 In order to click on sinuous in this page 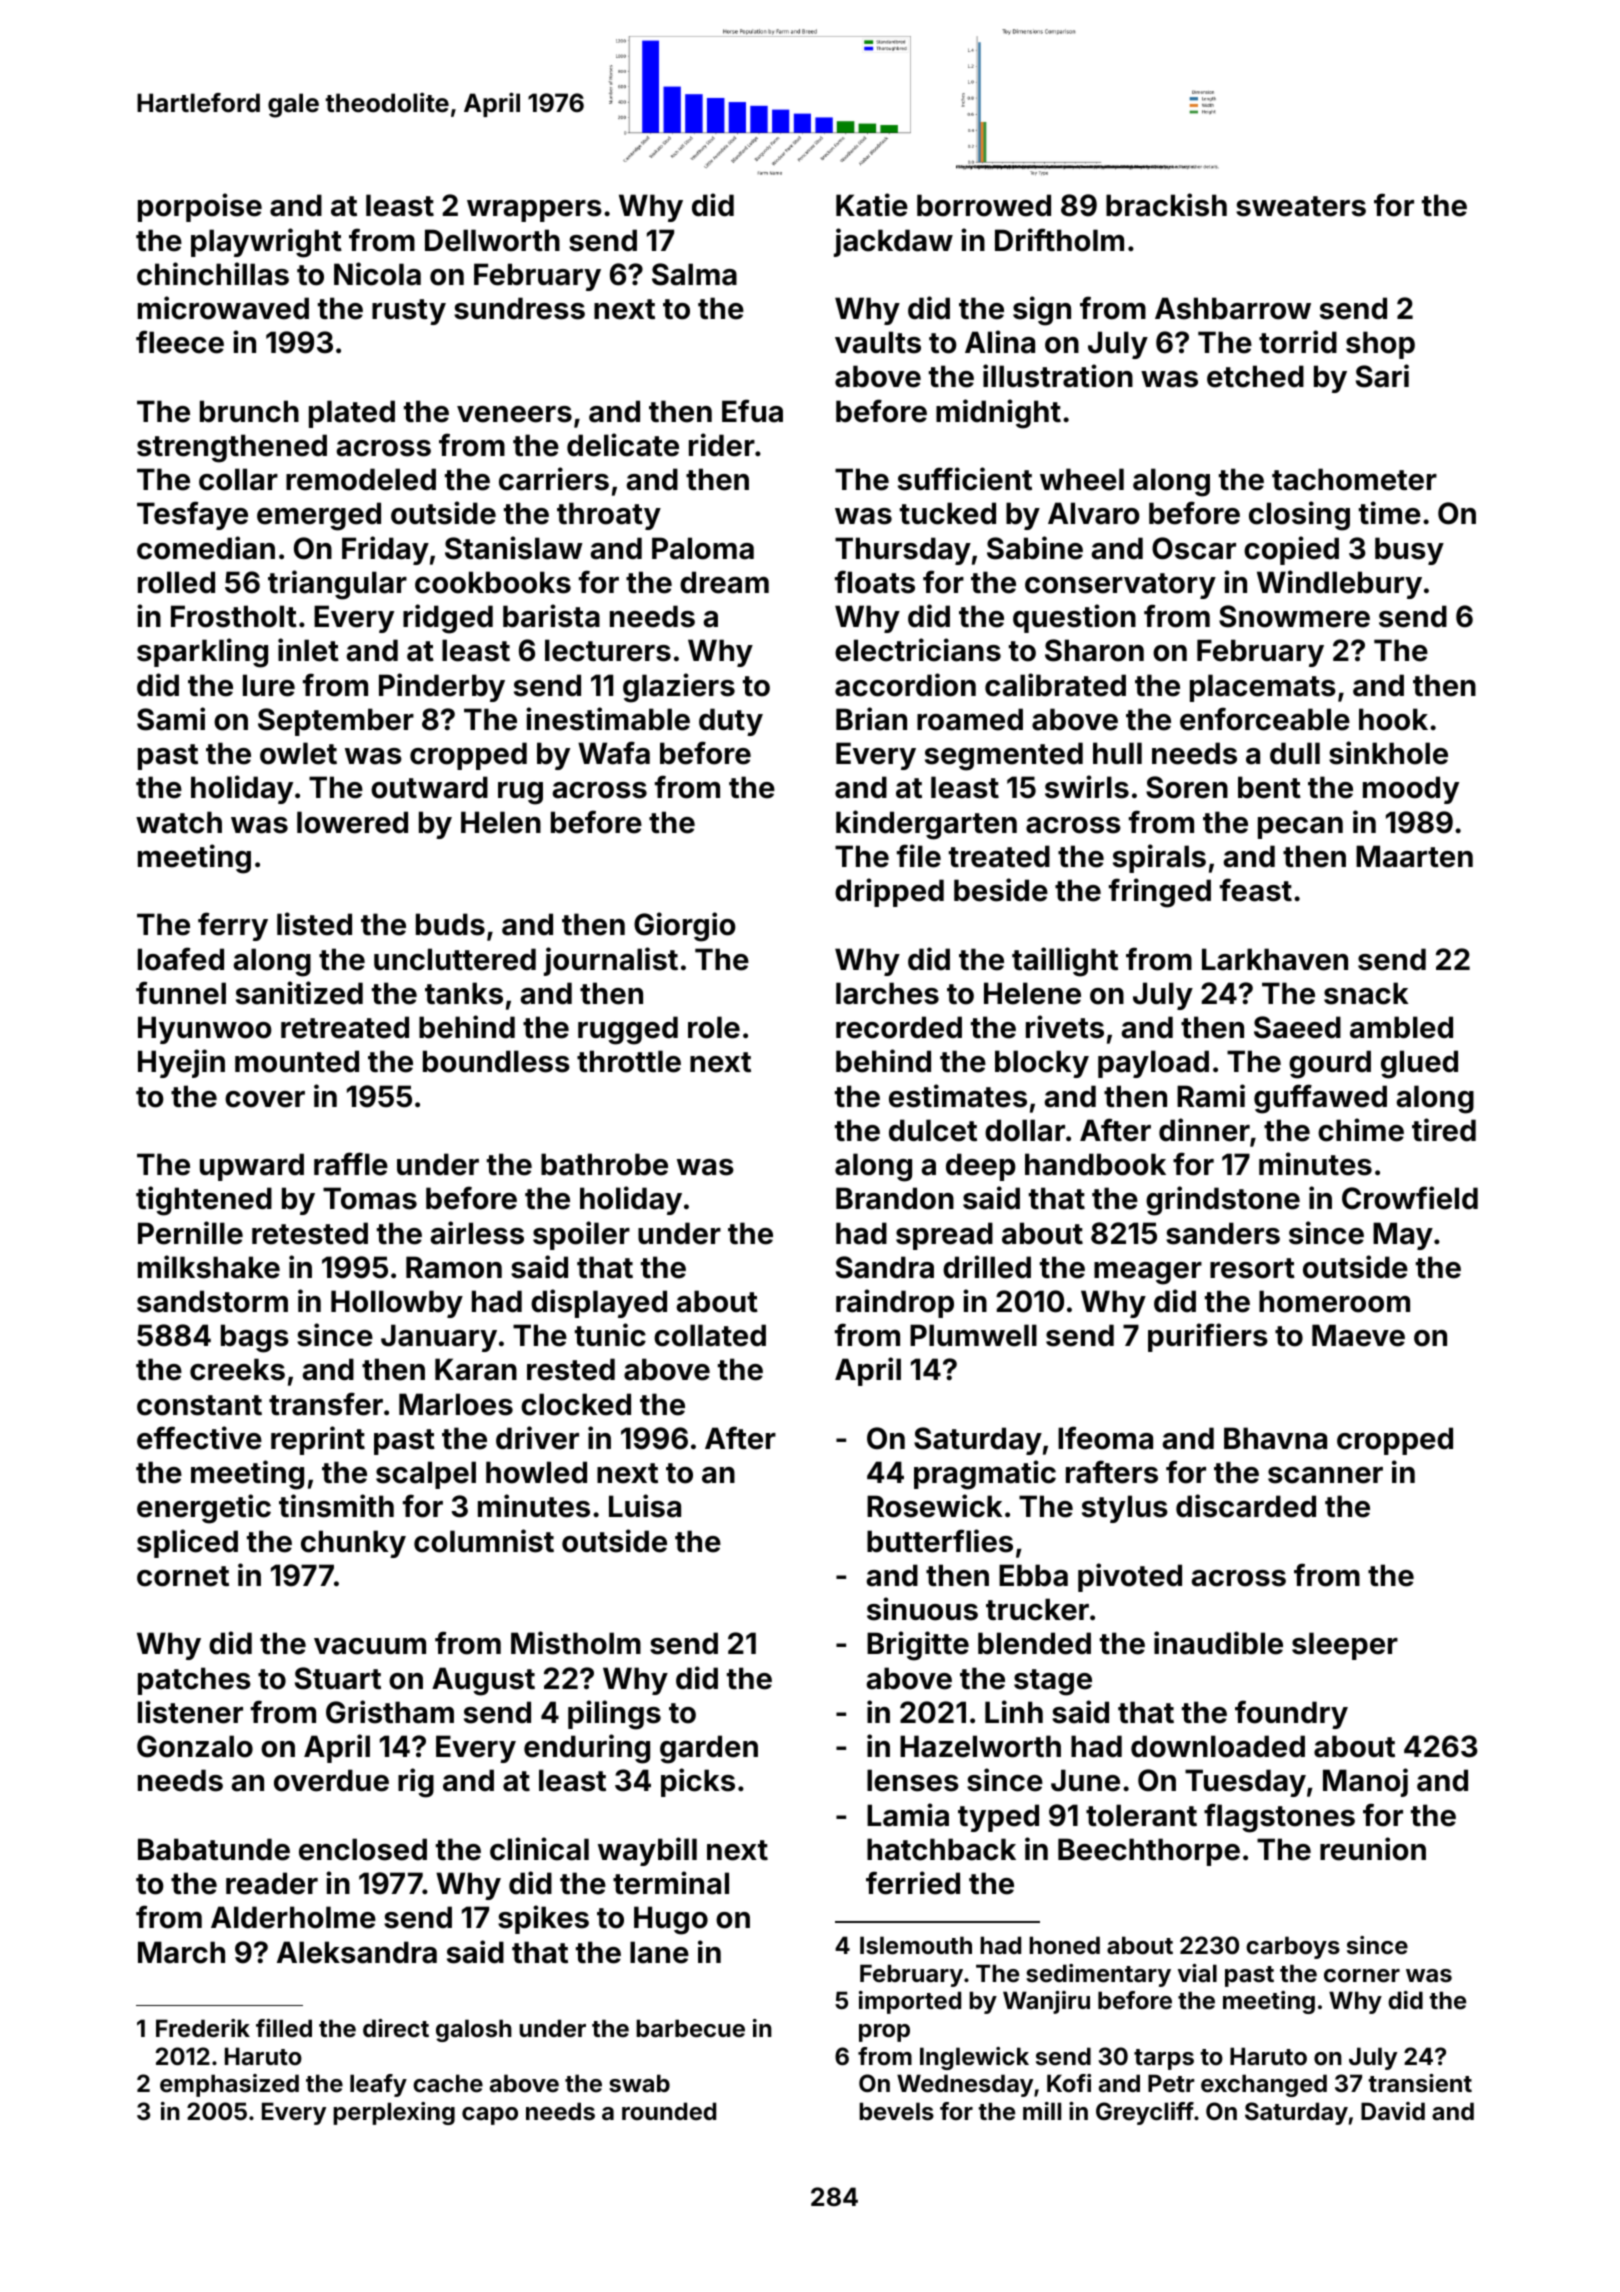, I will do `click(922, 1609)`.
